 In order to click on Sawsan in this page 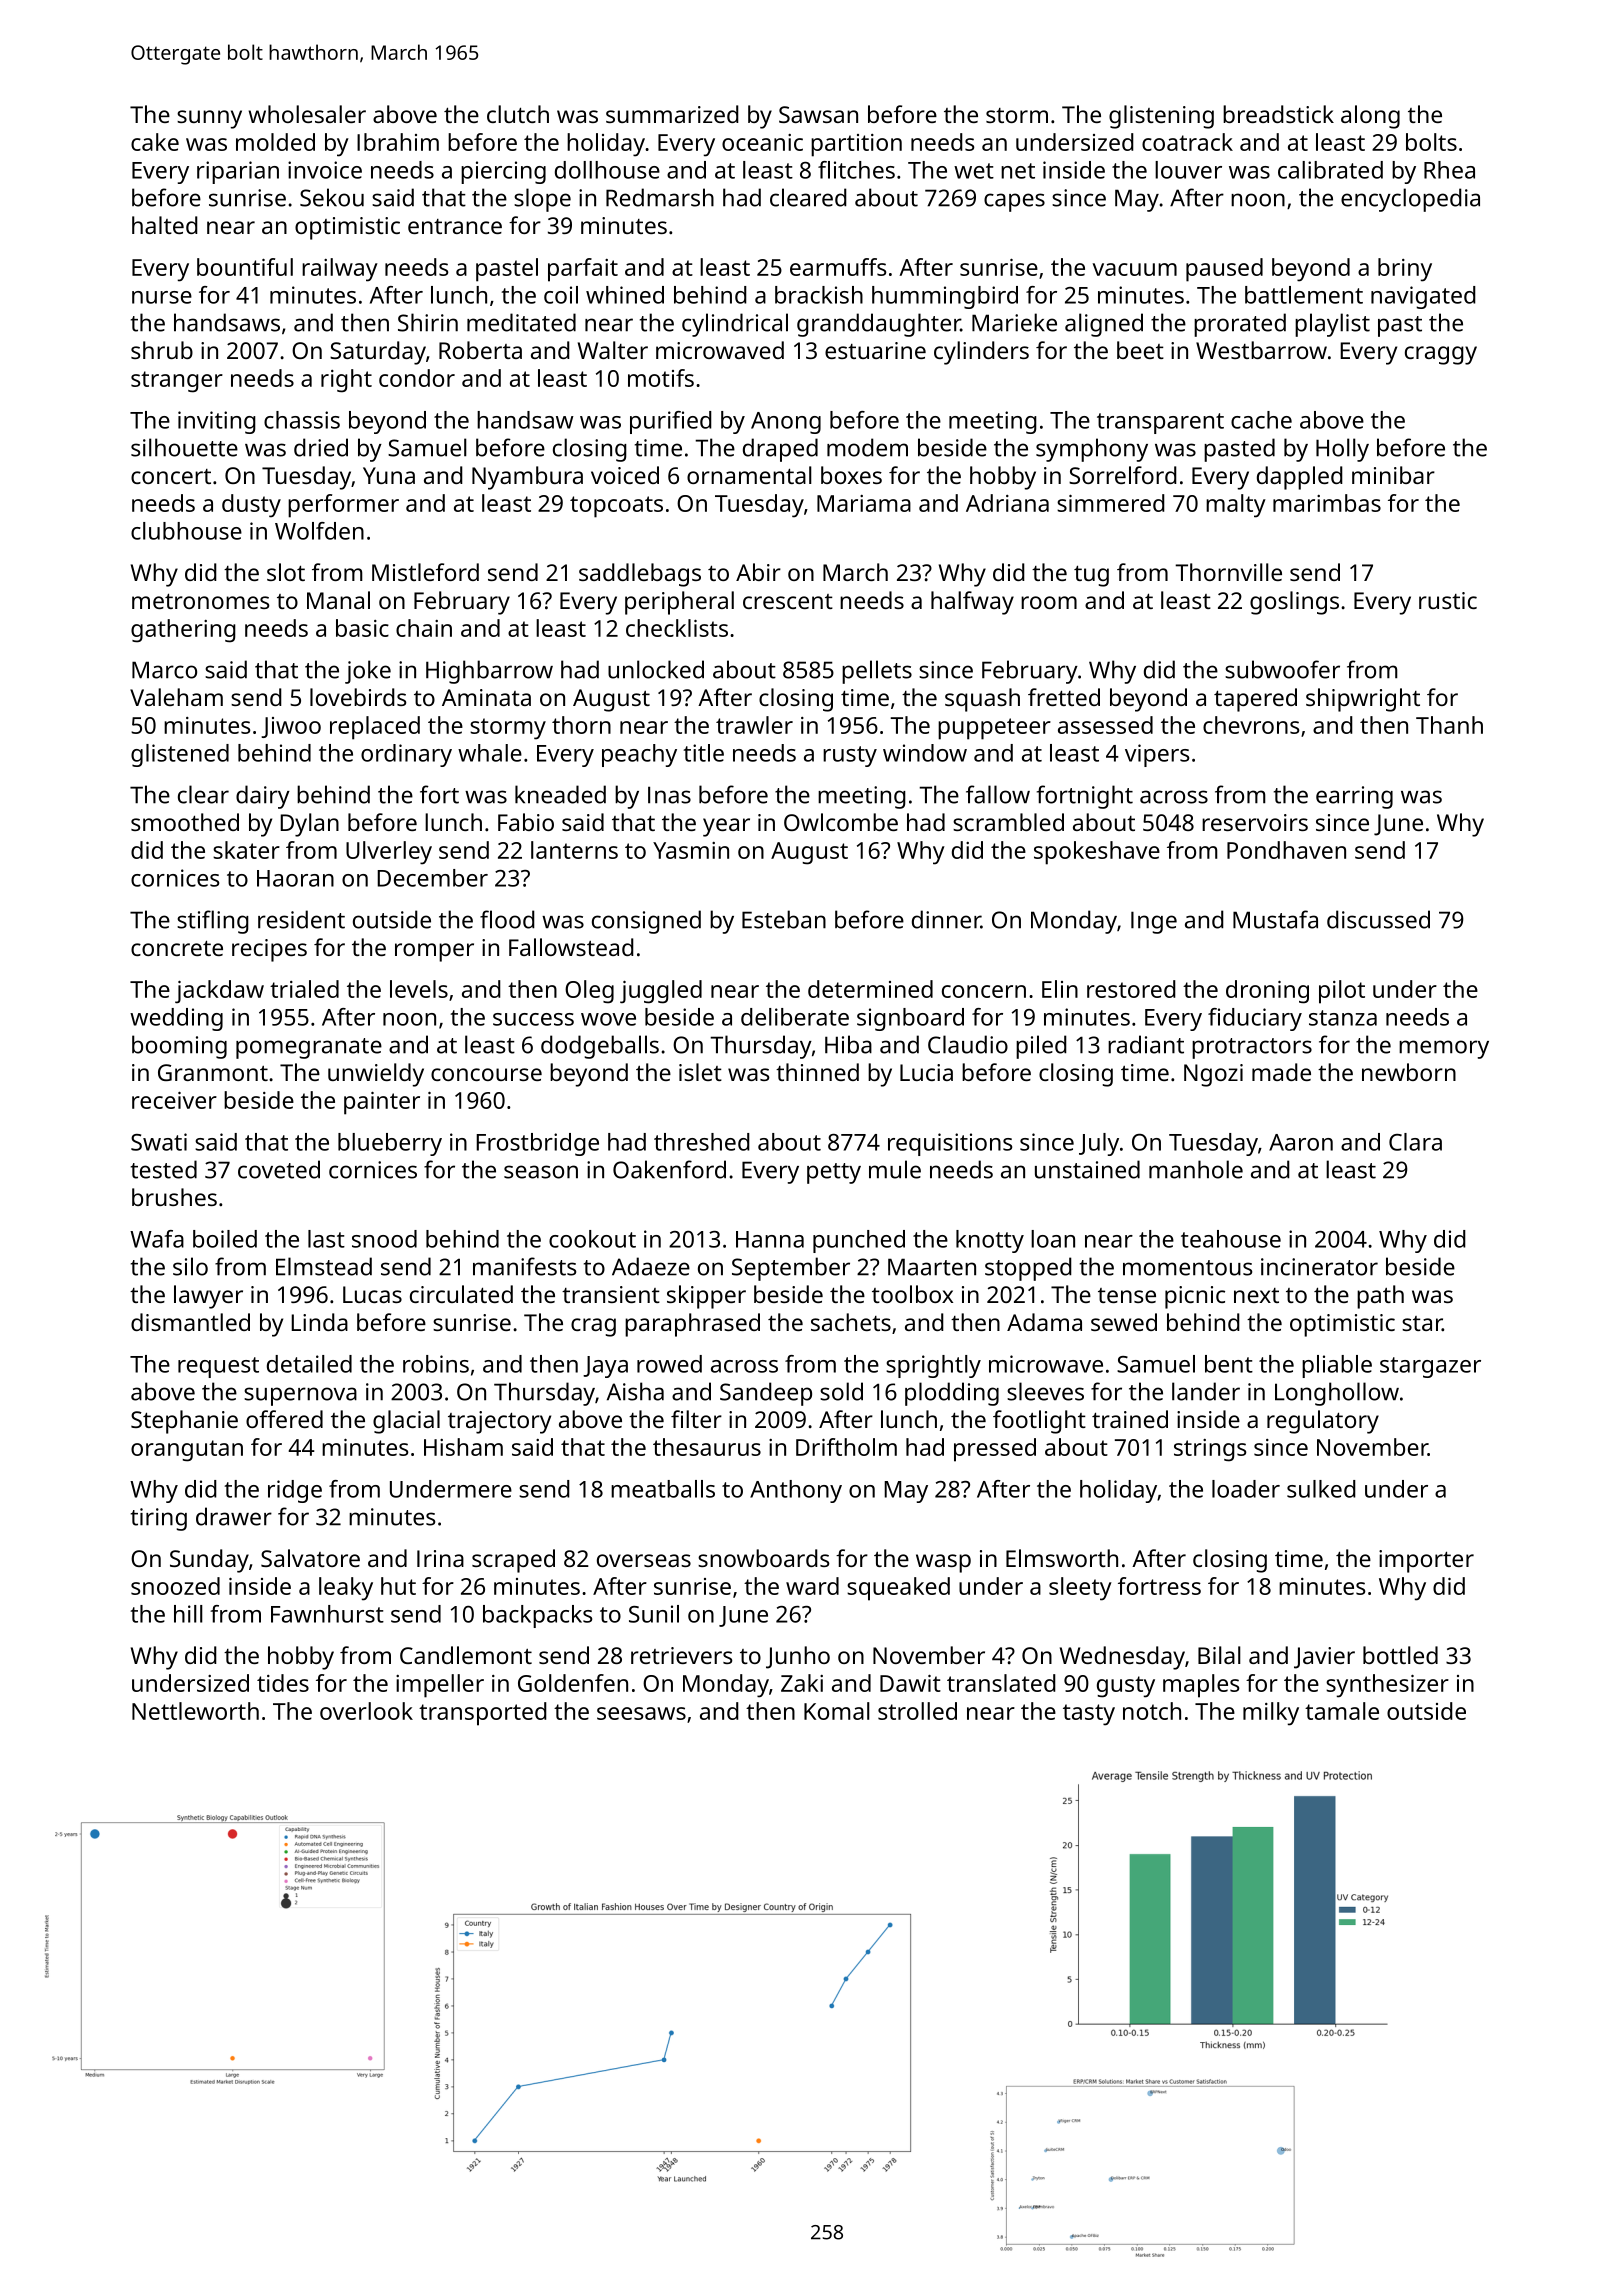, I will do `click(818, 114)`.
